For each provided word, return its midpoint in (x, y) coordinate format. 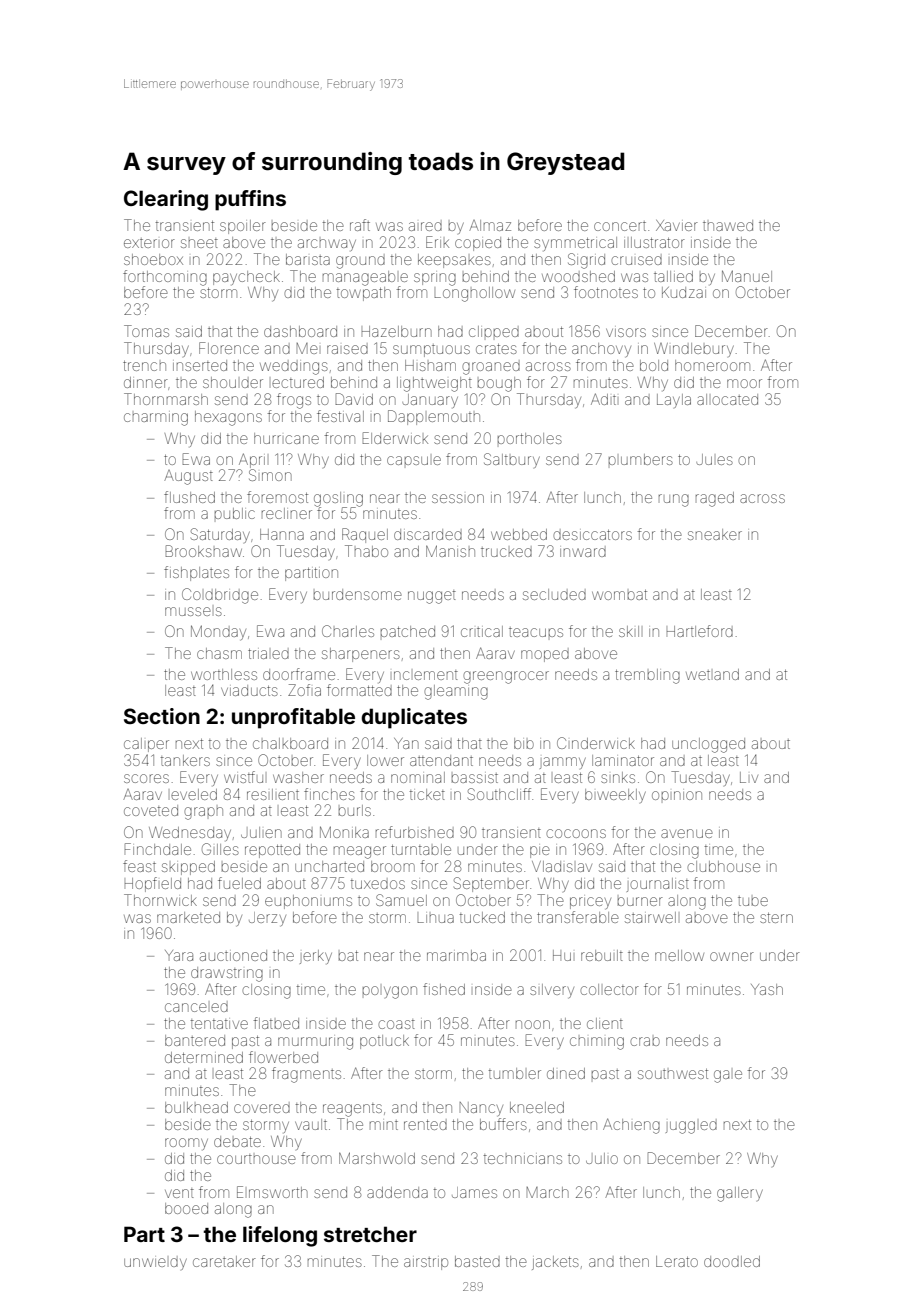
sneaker (715, 534)
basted (477, 1261)
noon (533, 1024)
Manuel (747, 276)
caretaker (224, 1261)
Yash (767, 989)
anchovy (601, 350)
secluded (554, 594)
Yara (179, 955)
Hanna (282, 534)
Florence (229, 348)
